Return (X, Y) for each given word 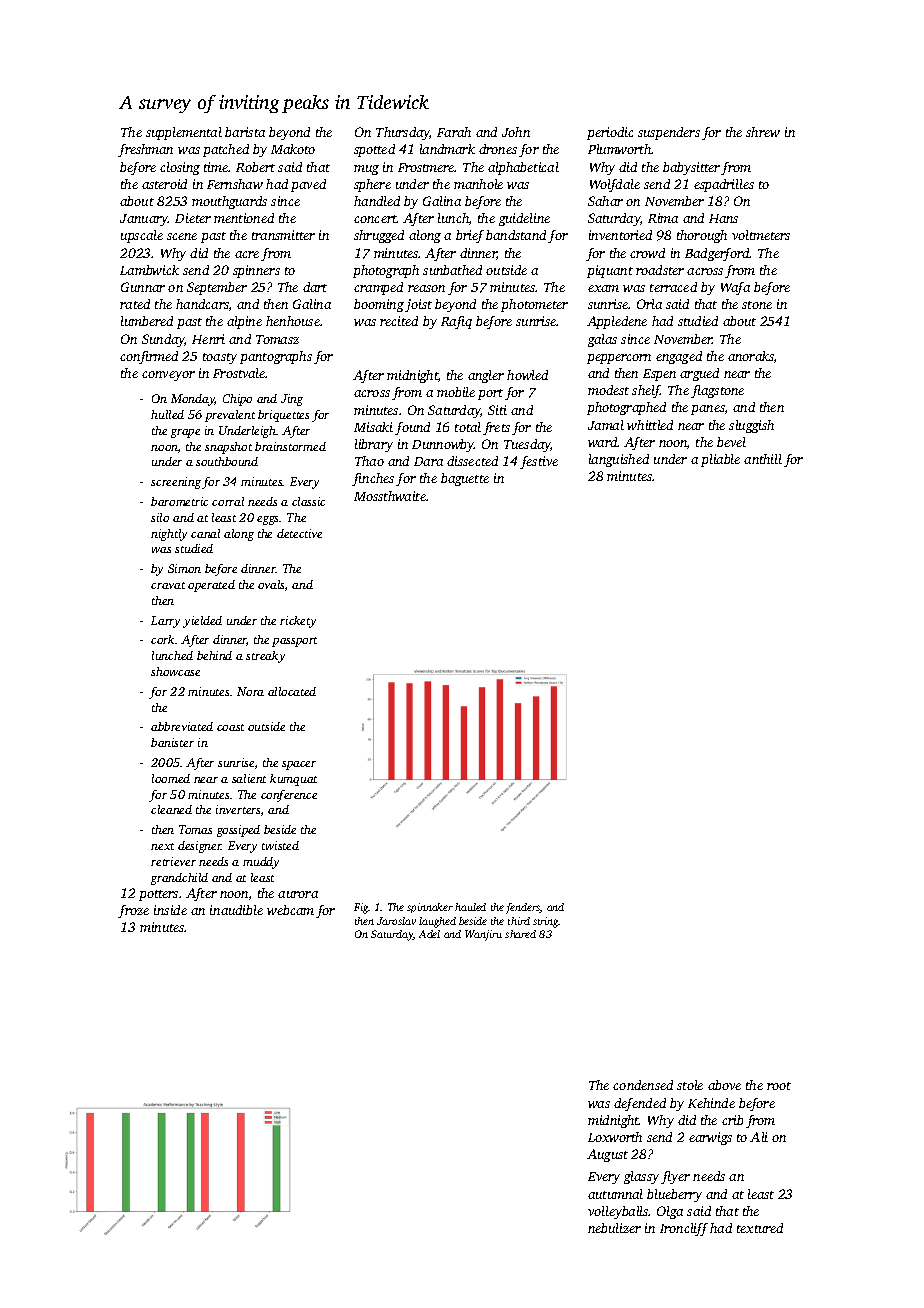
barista (245, 132)
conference (289, 796)
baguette (465, 479)
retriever (173, 861)
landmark (447, 149)
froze (133, 911)
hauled (470, 907)
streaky (265, 657)
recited (399, 321)
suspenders (669, 133)
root (779, 1086)
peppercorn (619, 359)
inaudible (236, 910)
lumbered (147, 321)
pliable (720, 460)
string (546, 922)
